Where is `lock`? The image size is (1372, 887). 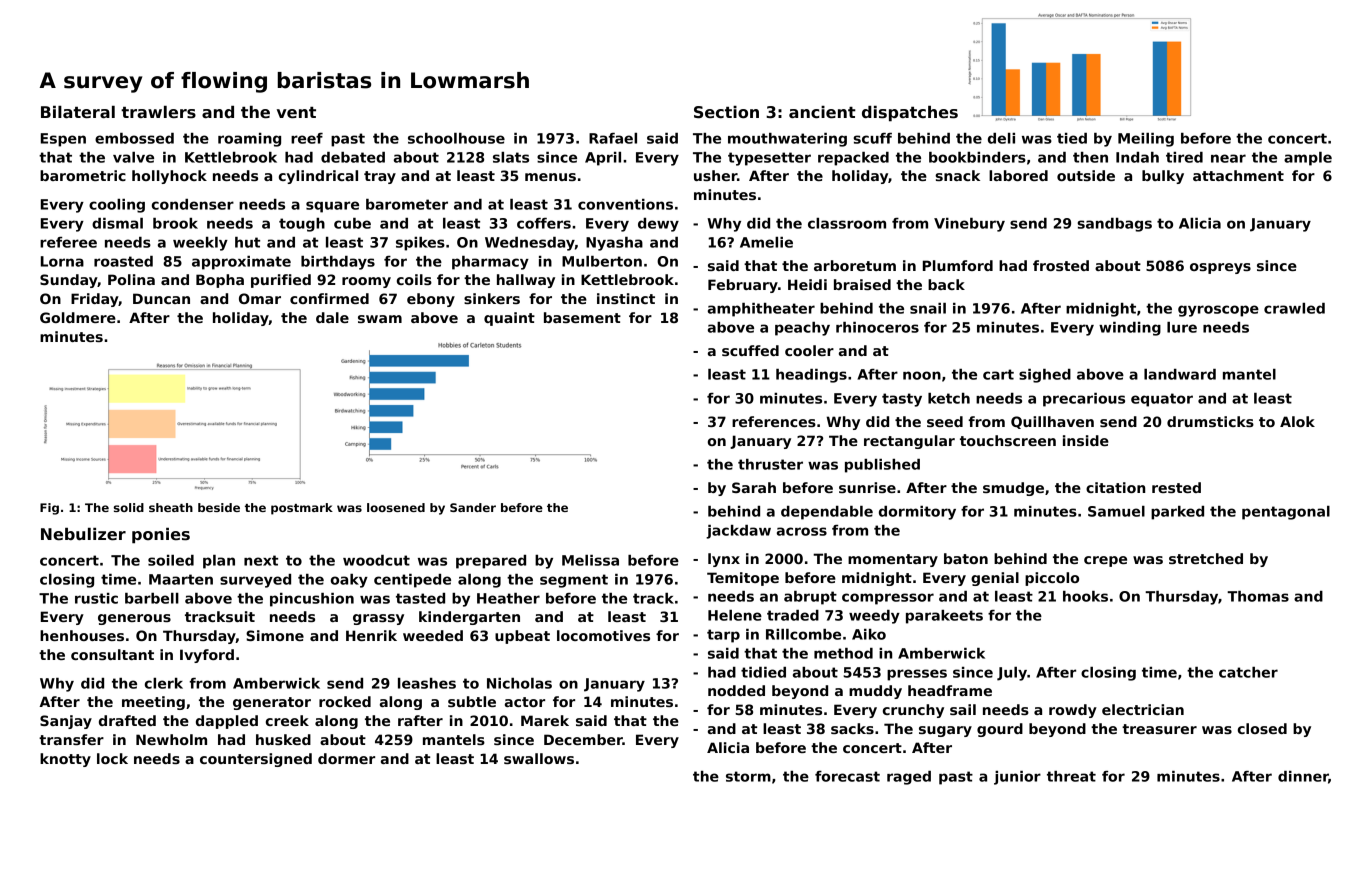
lock is located at coordinates (112, 758).
